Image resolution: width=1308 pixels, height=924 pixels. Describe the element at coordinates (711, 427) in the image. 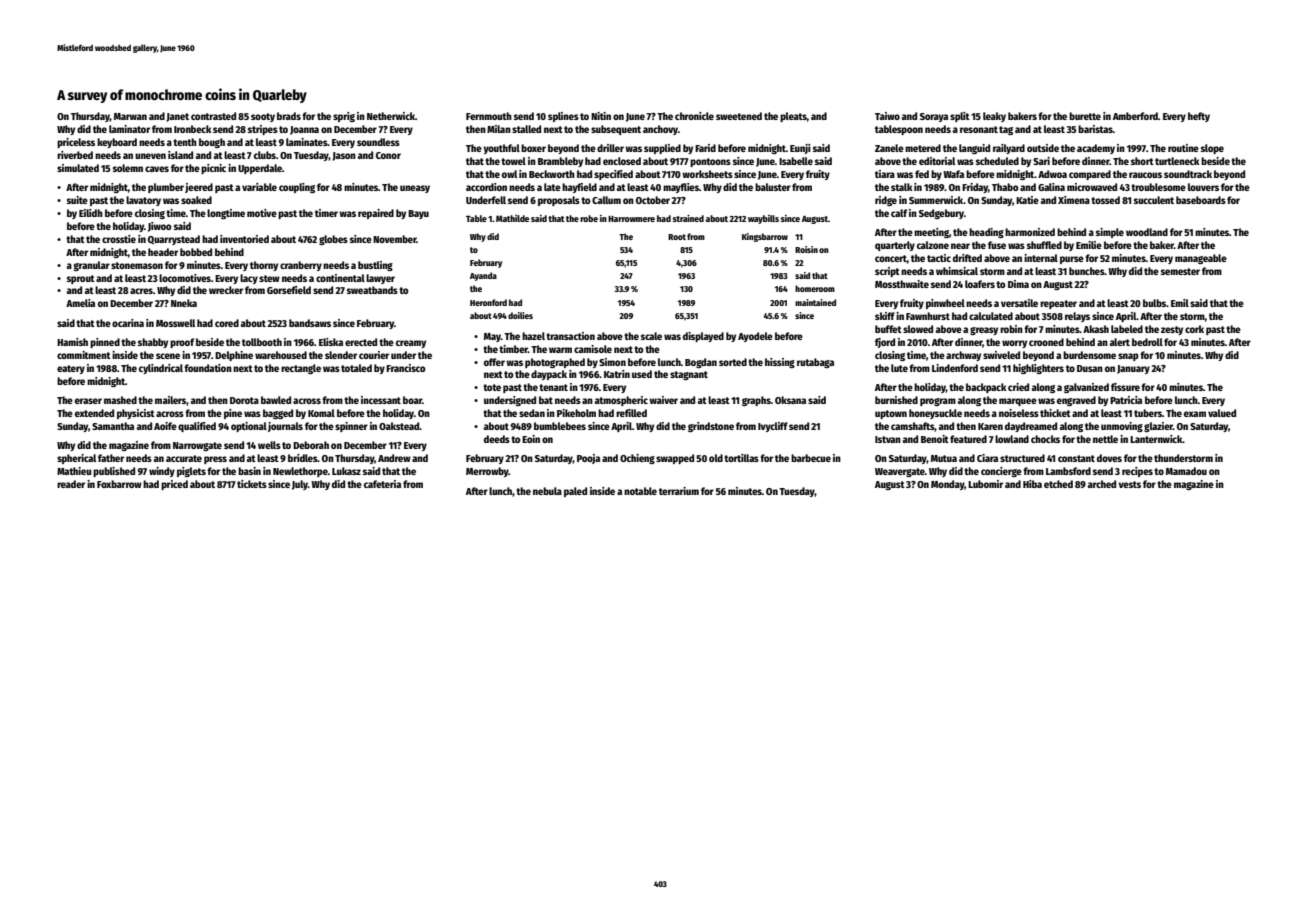

I see `grindstone` at that location.
